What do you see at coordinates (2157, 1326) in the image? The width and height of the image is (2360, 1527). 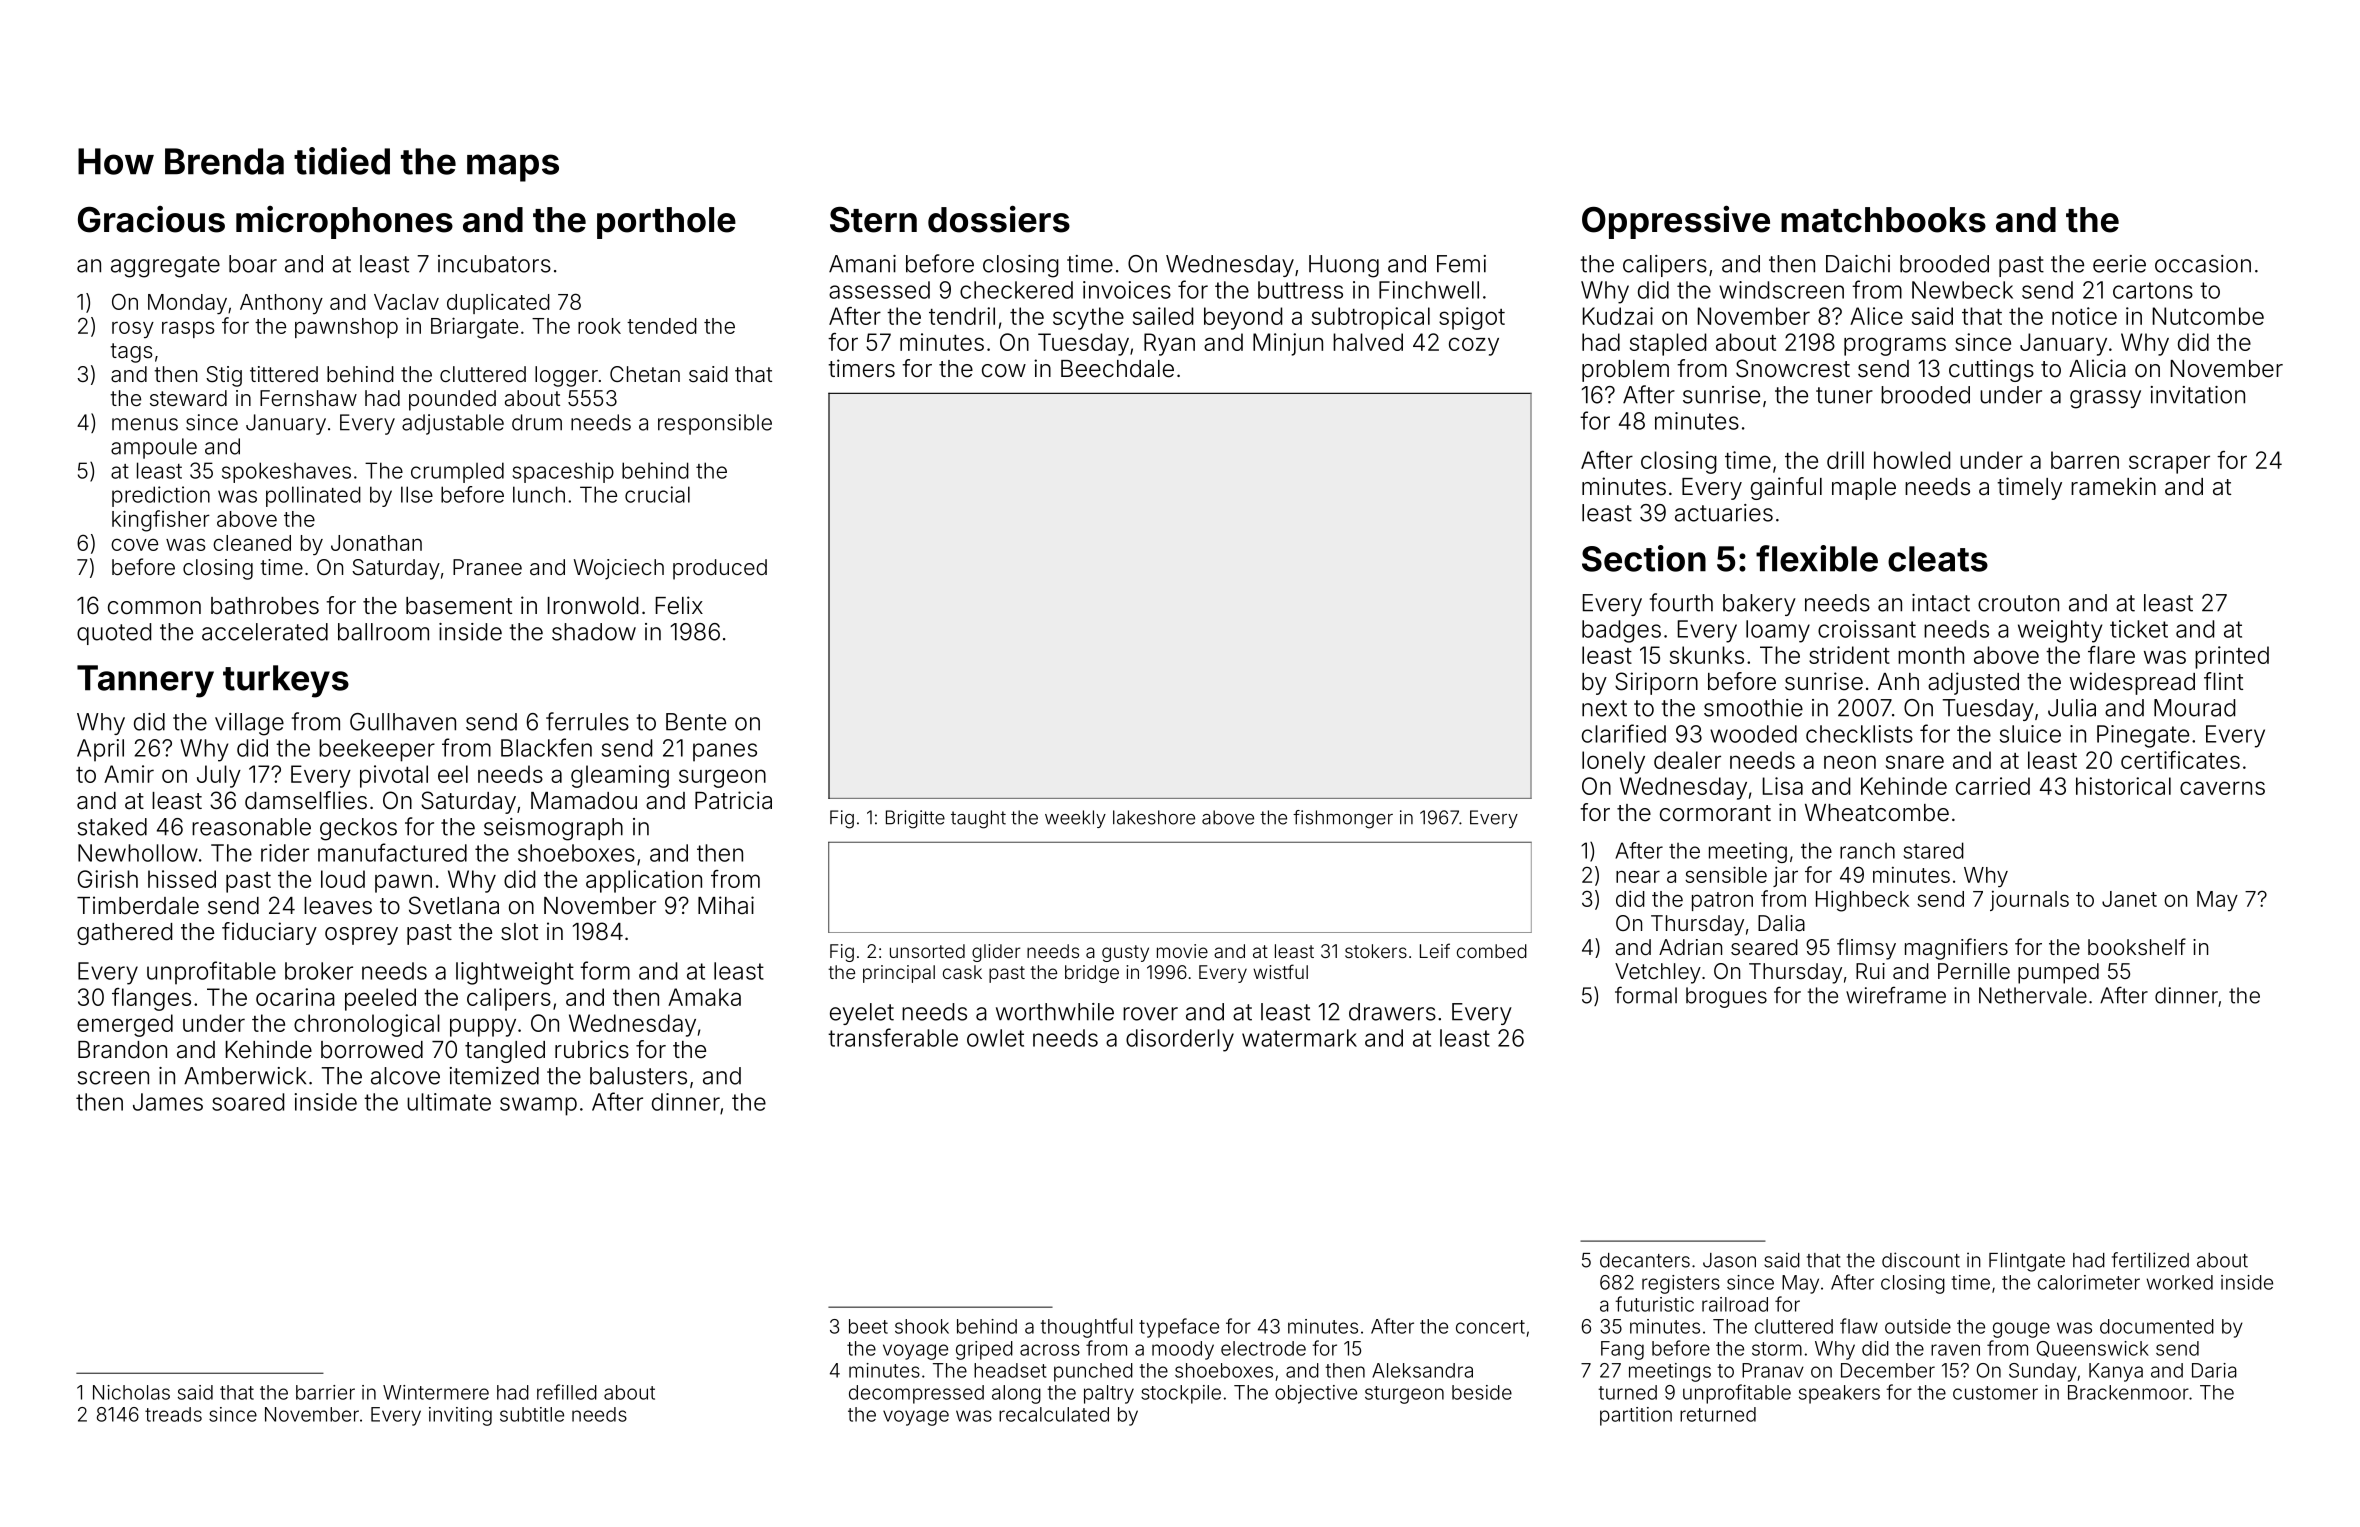 I see `documented` at bounding box center [2157, 1326].
